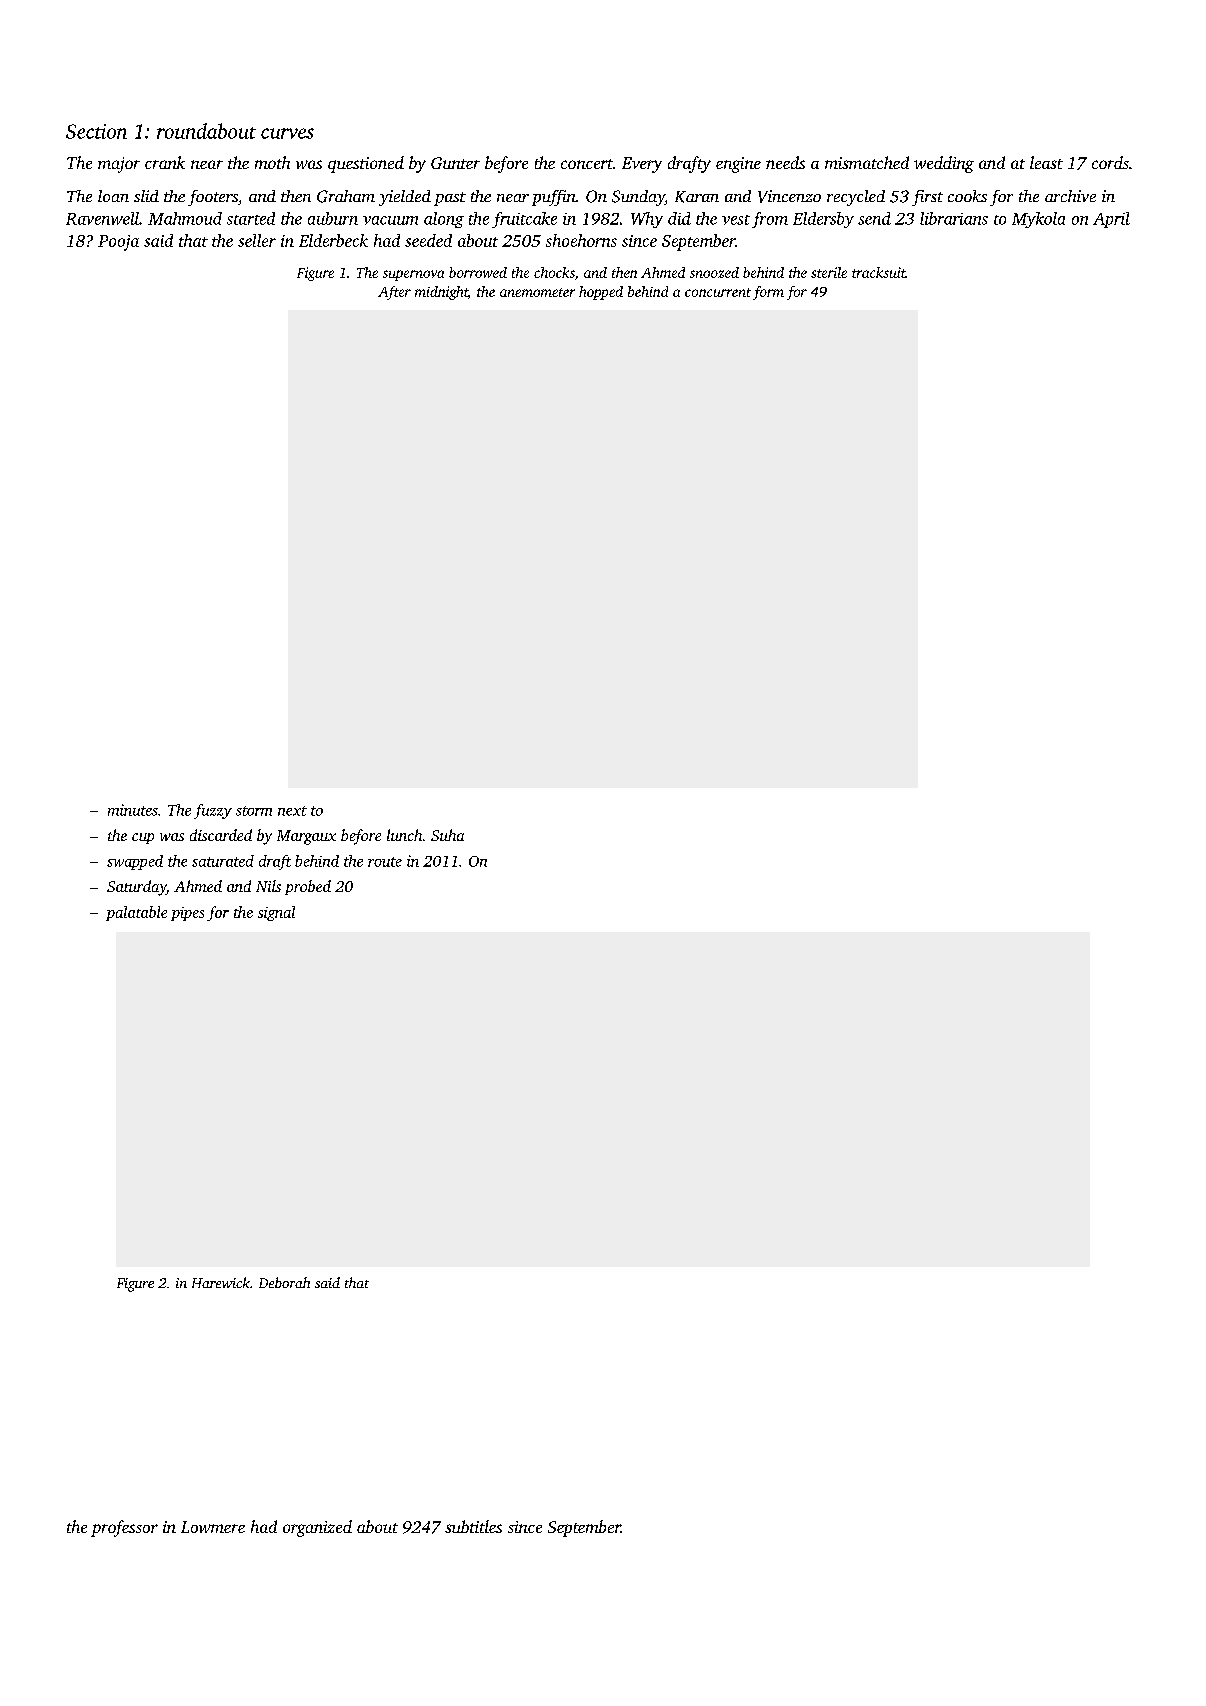  What do you see at coordinates (284, 1282) in the document?
I see `Deborah` at bounding box center [284, 1282].
